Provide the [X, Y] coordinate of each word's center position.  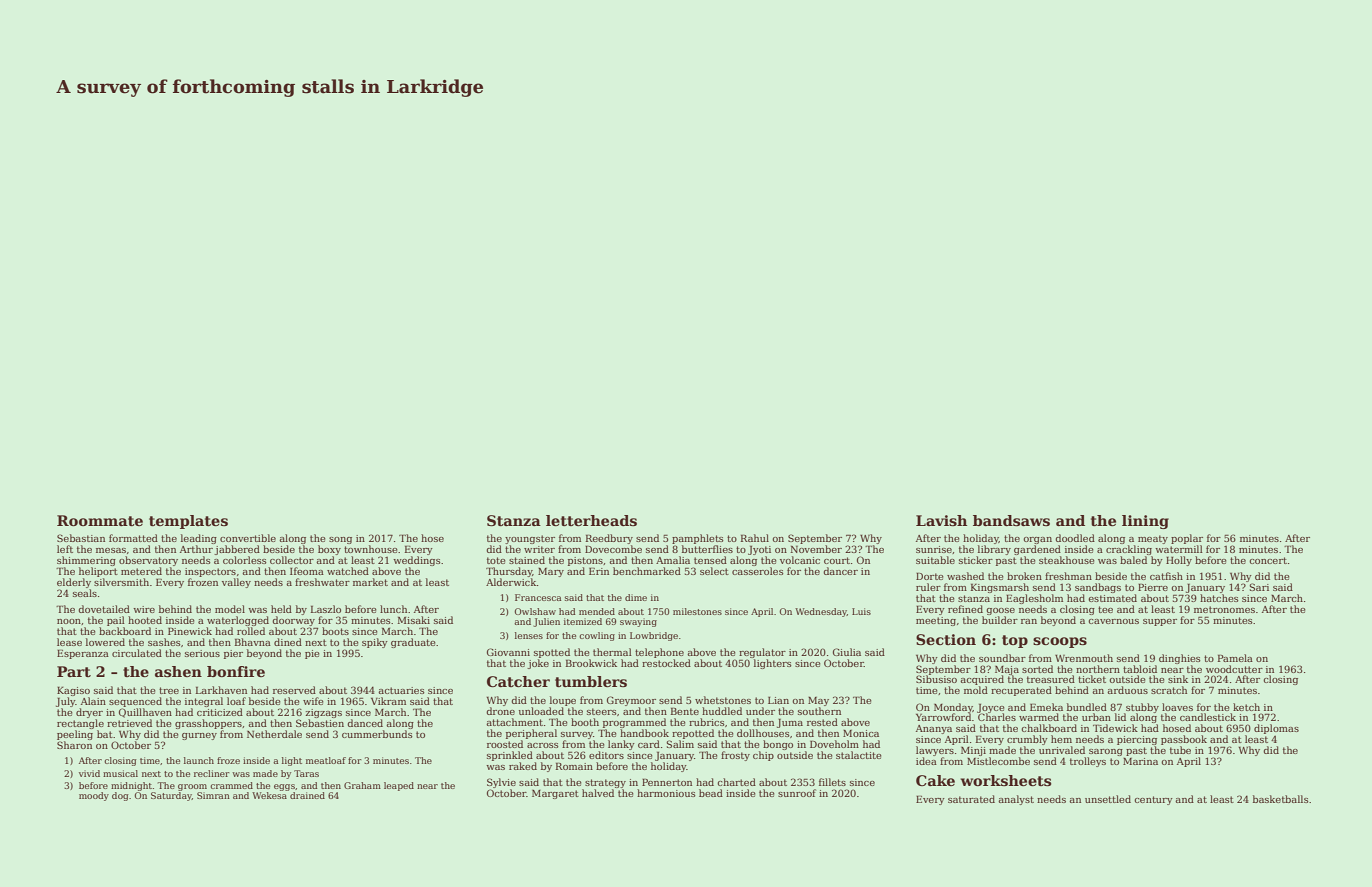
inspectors [210, 572]
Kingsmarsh [1000, 588]
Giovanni [508, 652]
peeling [75, 735]
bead [711, 793]
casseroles [757, 571]
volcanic [800, 560]
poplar [1187, 539]
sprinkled [510, 756]
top [1015, 641]
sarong [1106, 752]
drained [307, 795]
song [340, 540]
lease [69, 642]
